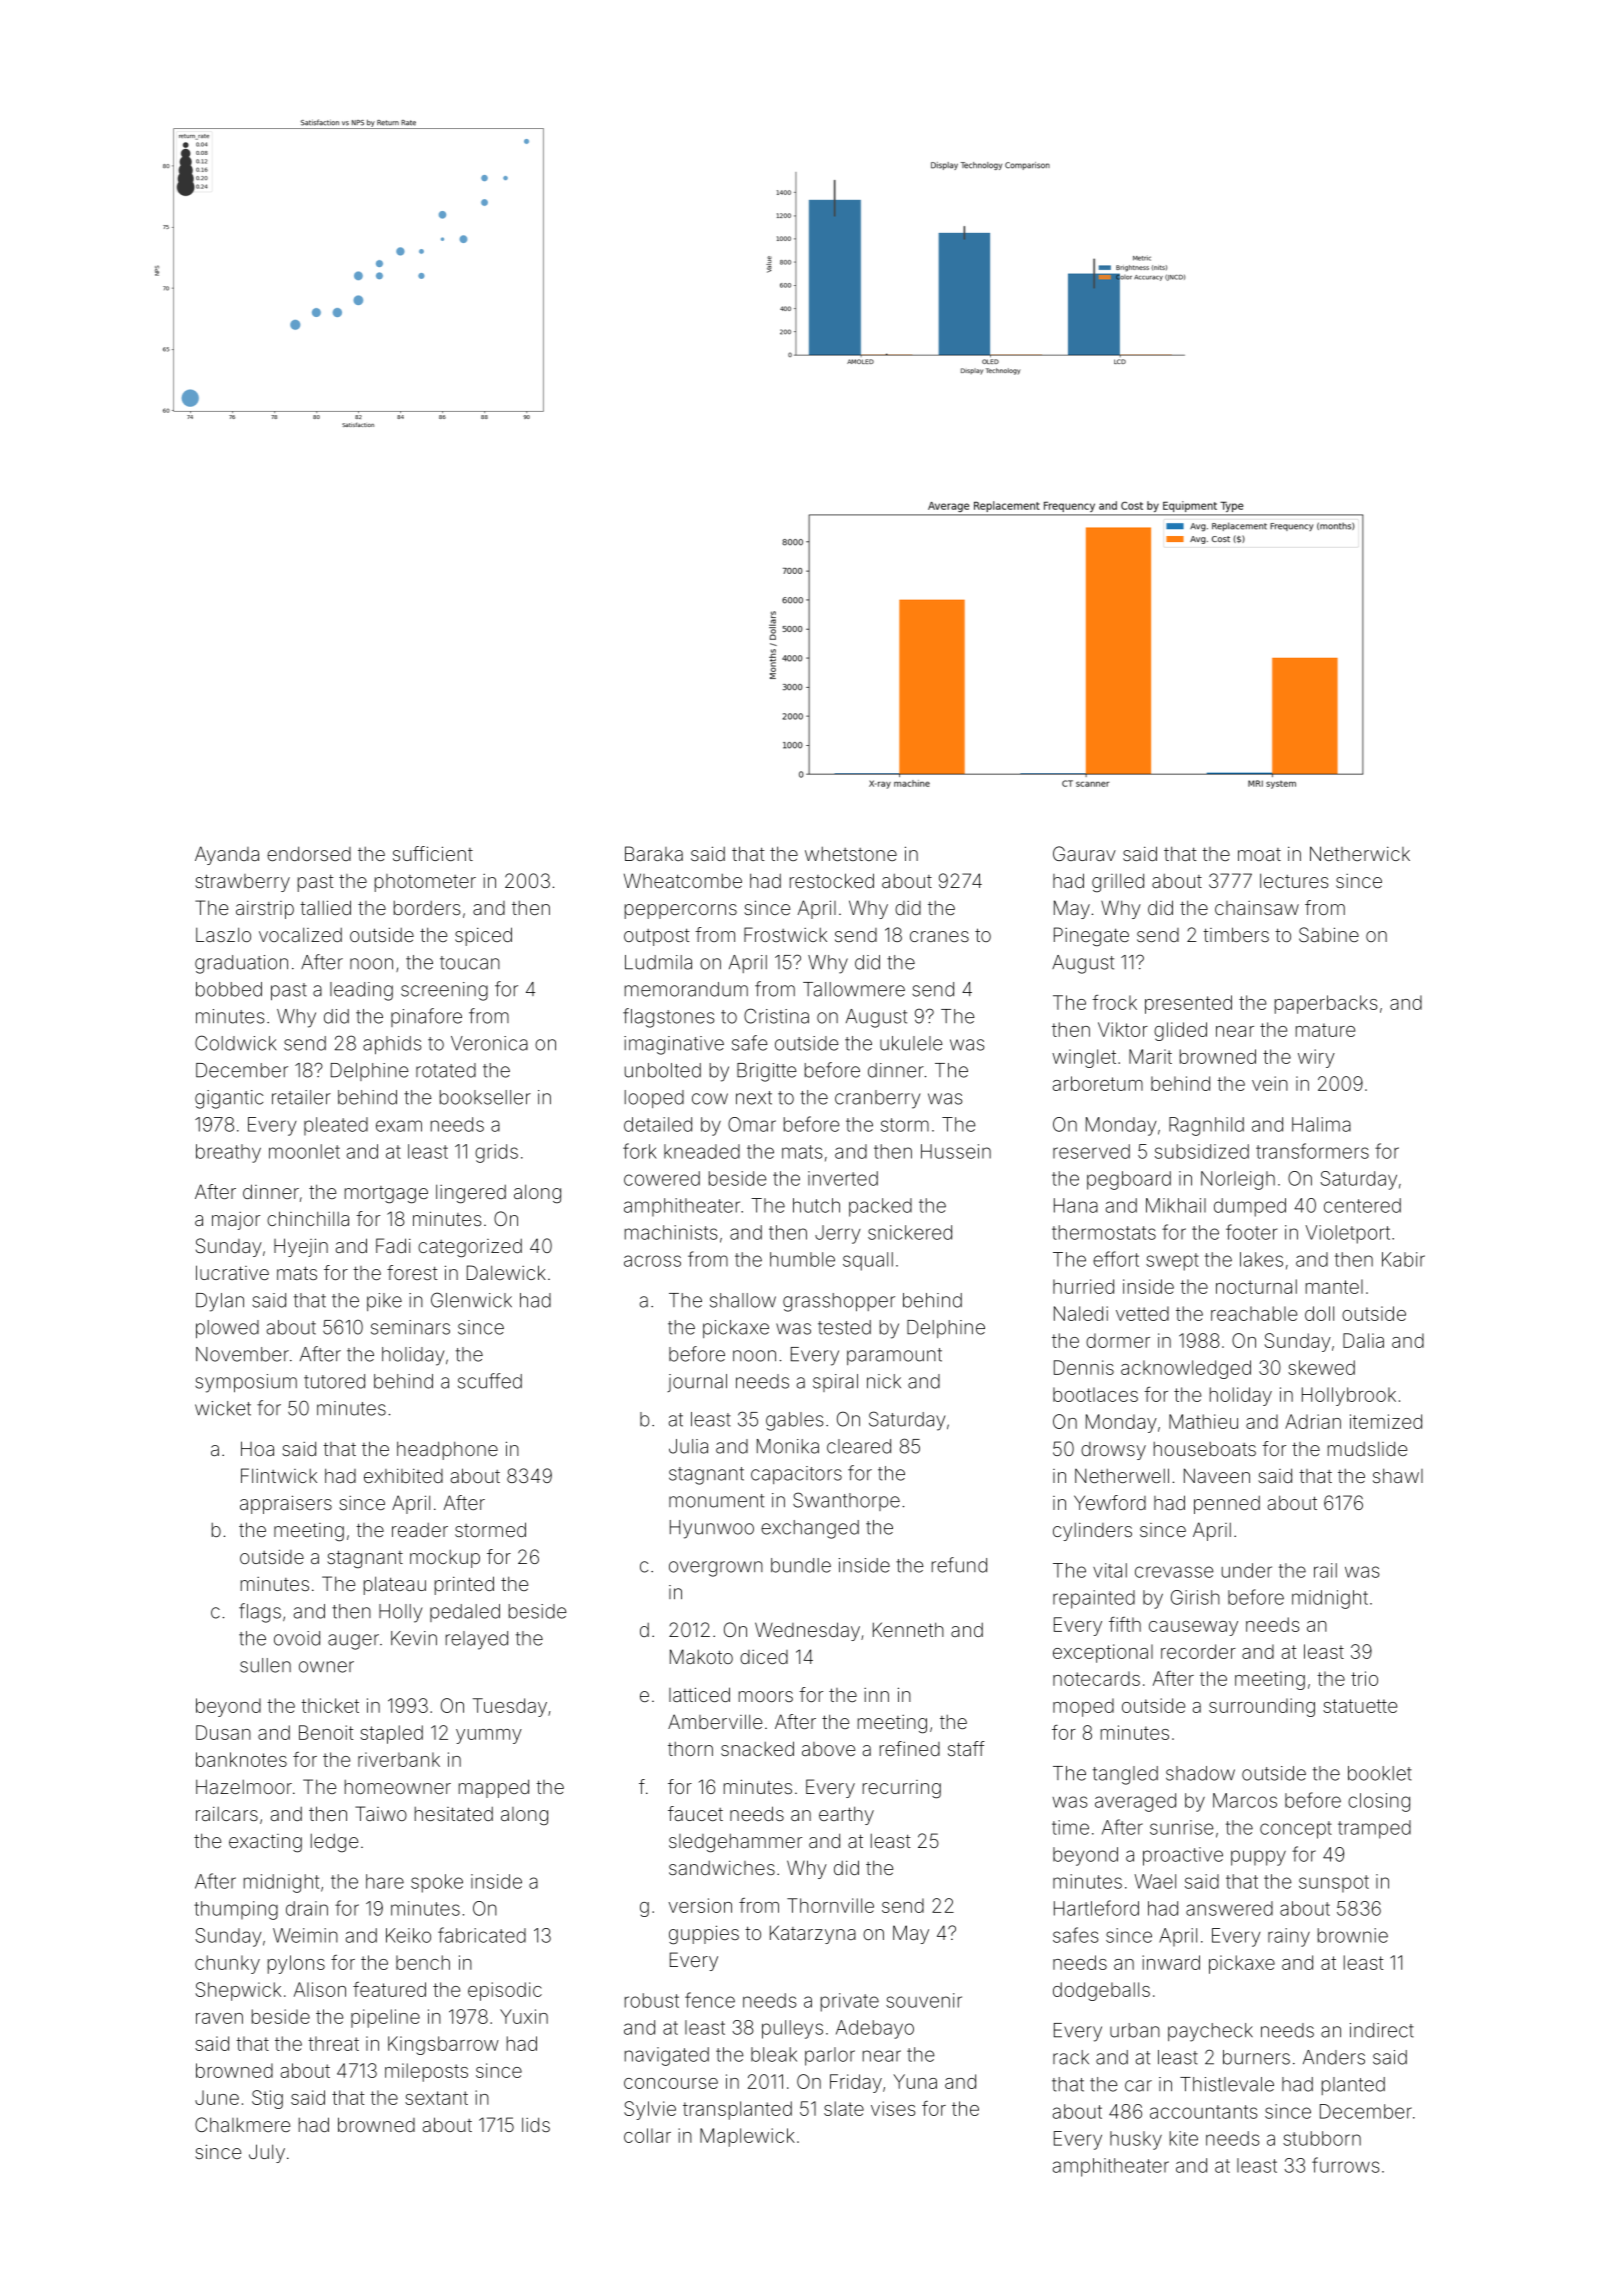  I want to click on Ayanda, so click(227, 855).
